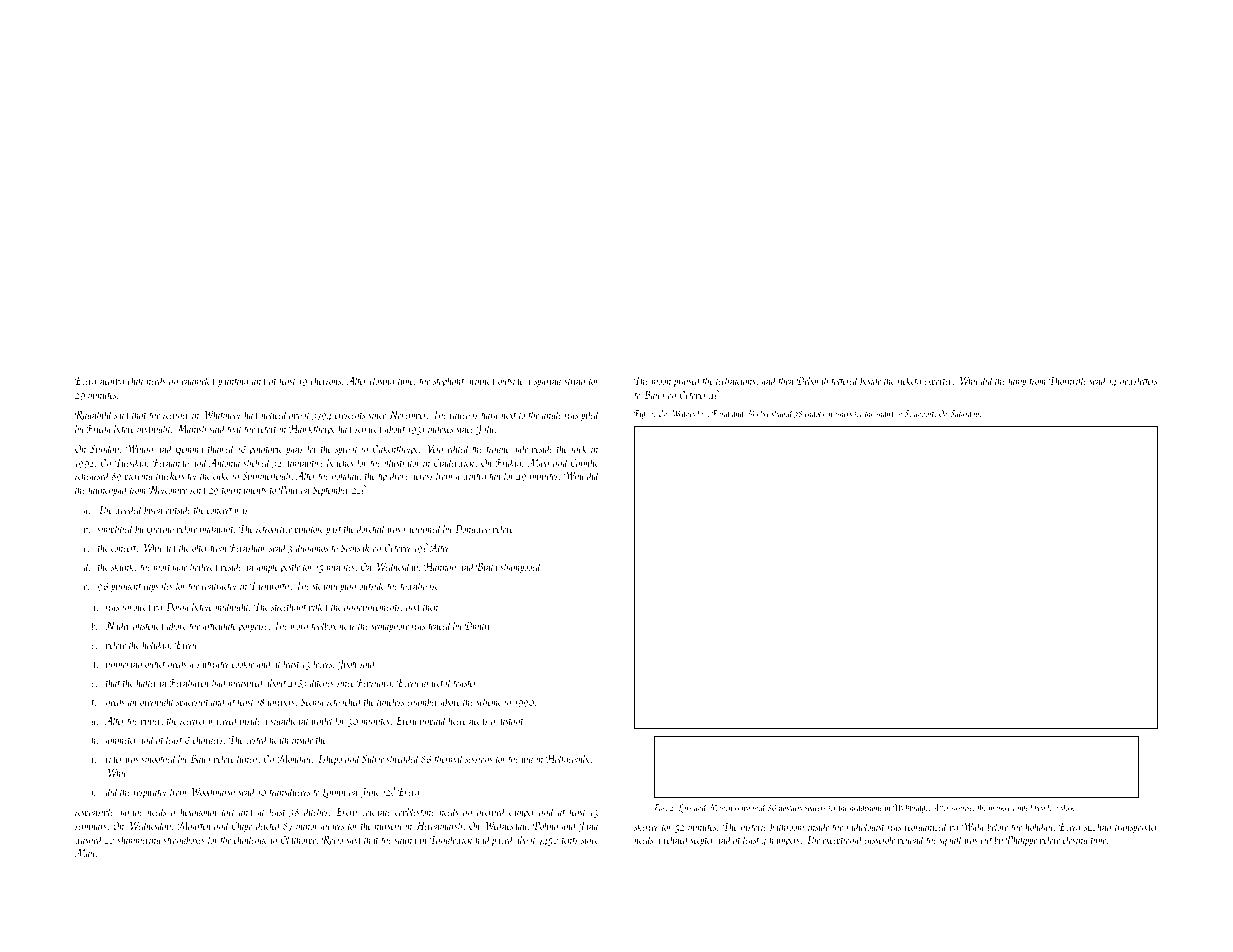 This screenshot has width=1233, height=952. Describe the element at coordinates (590, 415) in the screenshot. I see `piled` at that location.
